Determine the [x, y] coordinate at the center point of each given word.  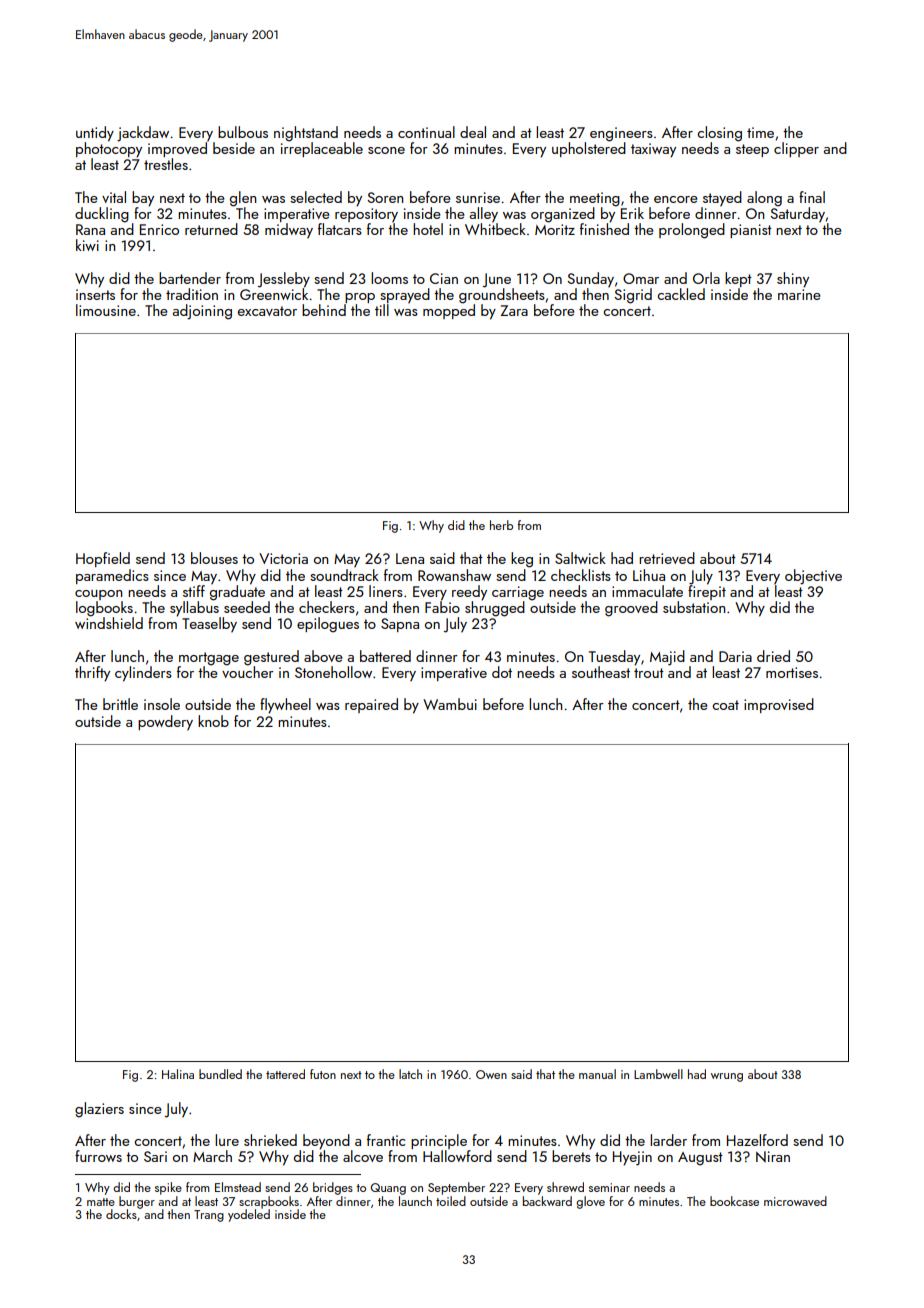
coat [725, 705]
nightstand [306, 134]
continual [426, 132]
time [760, 132]
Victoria [283, 558]
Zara [514, 310]
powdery [165, 723]
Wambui [450, 704]
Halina [178, 1074]
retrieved [667, 558]
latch [410, 1074]
